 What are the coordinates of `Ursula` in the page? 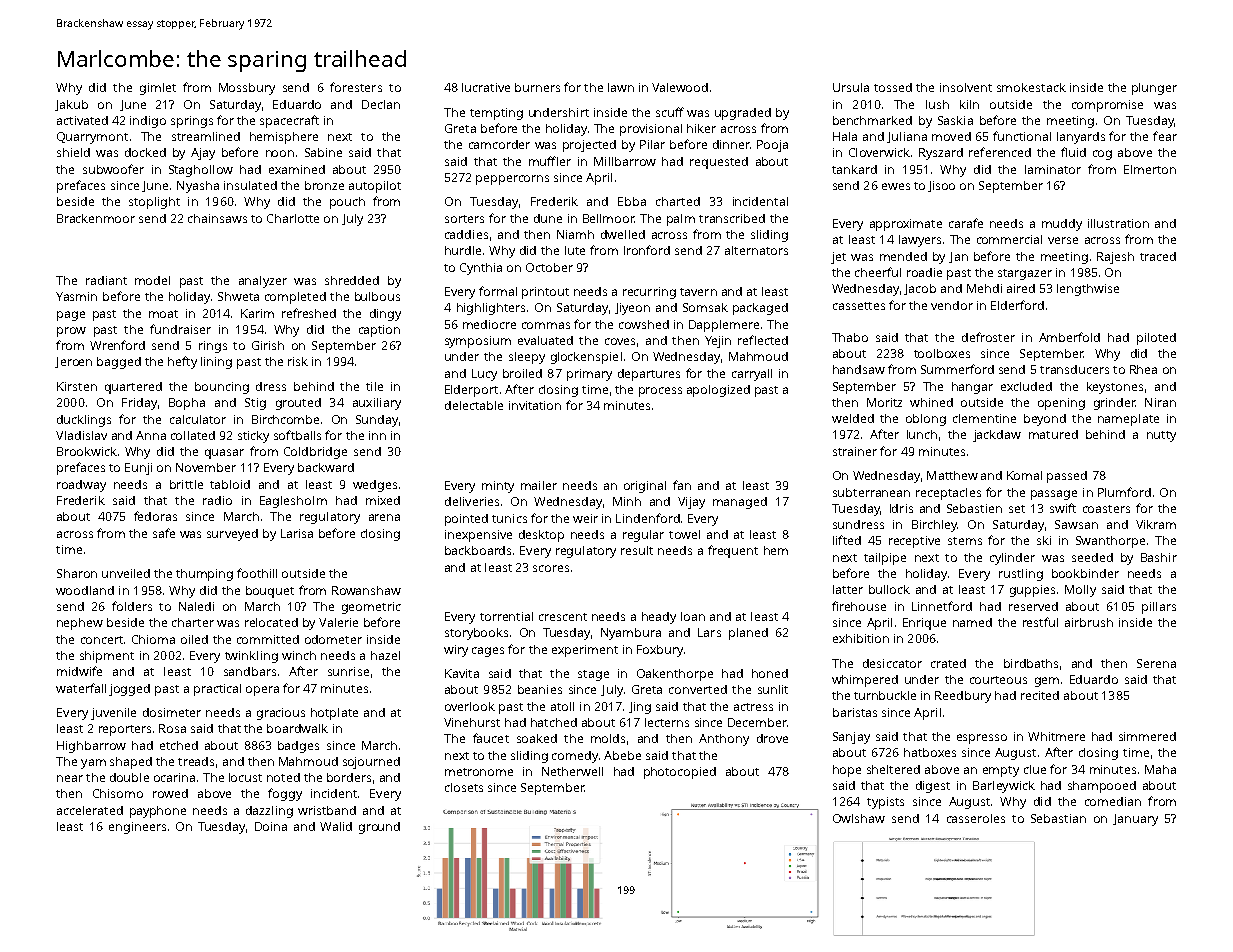 It's located at (851, 87).
